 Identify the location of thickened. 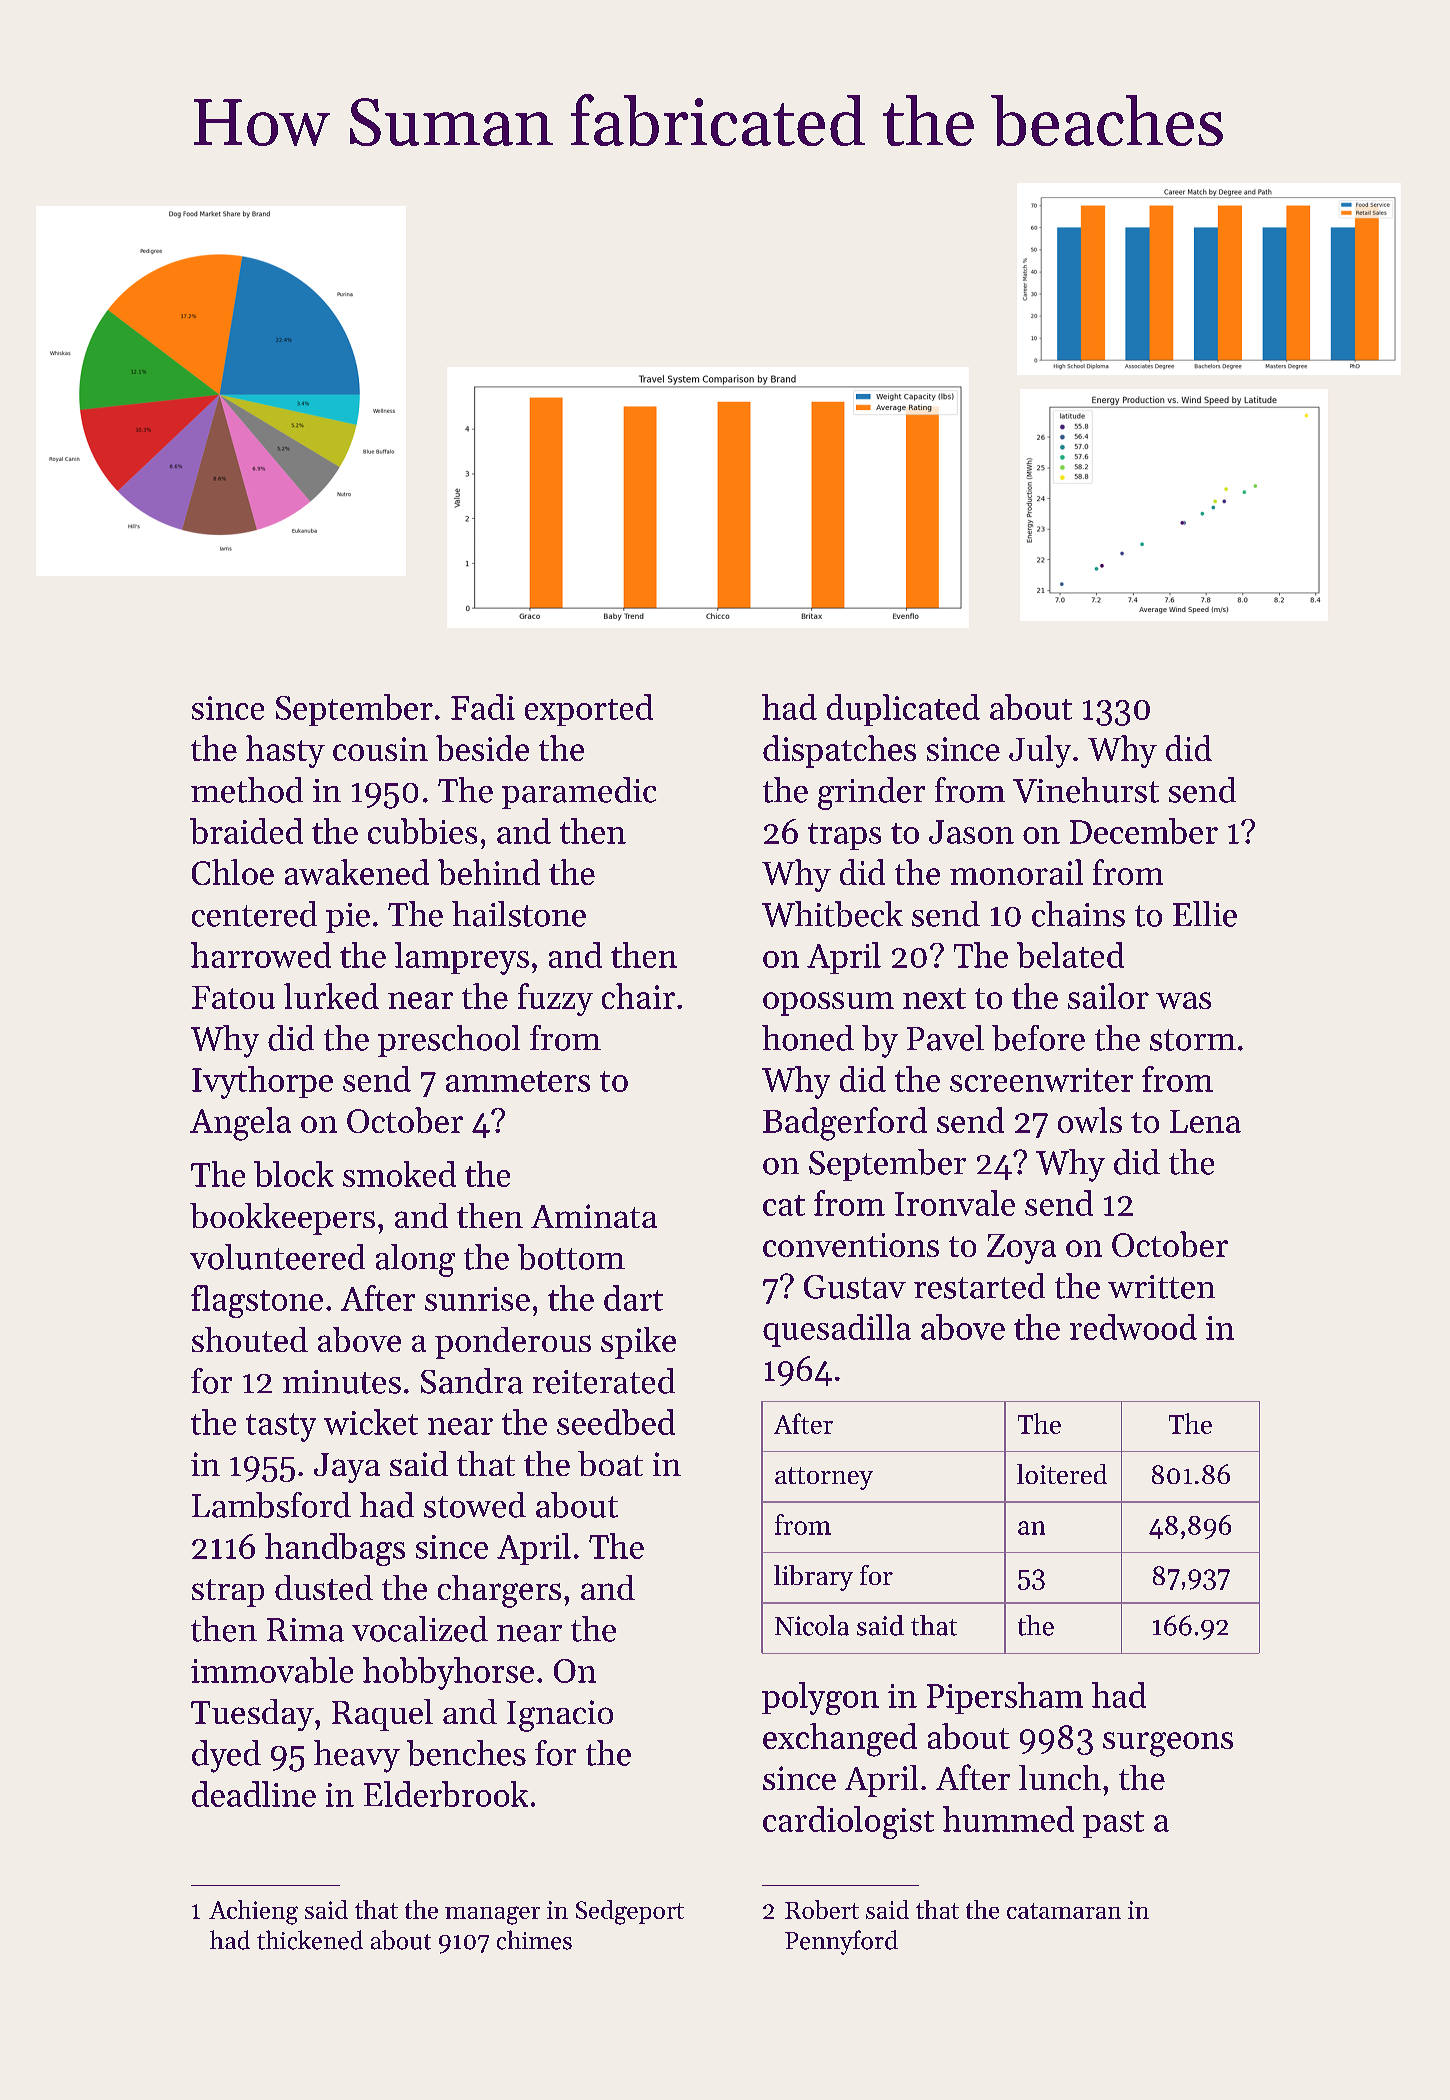
(310, 1940).
